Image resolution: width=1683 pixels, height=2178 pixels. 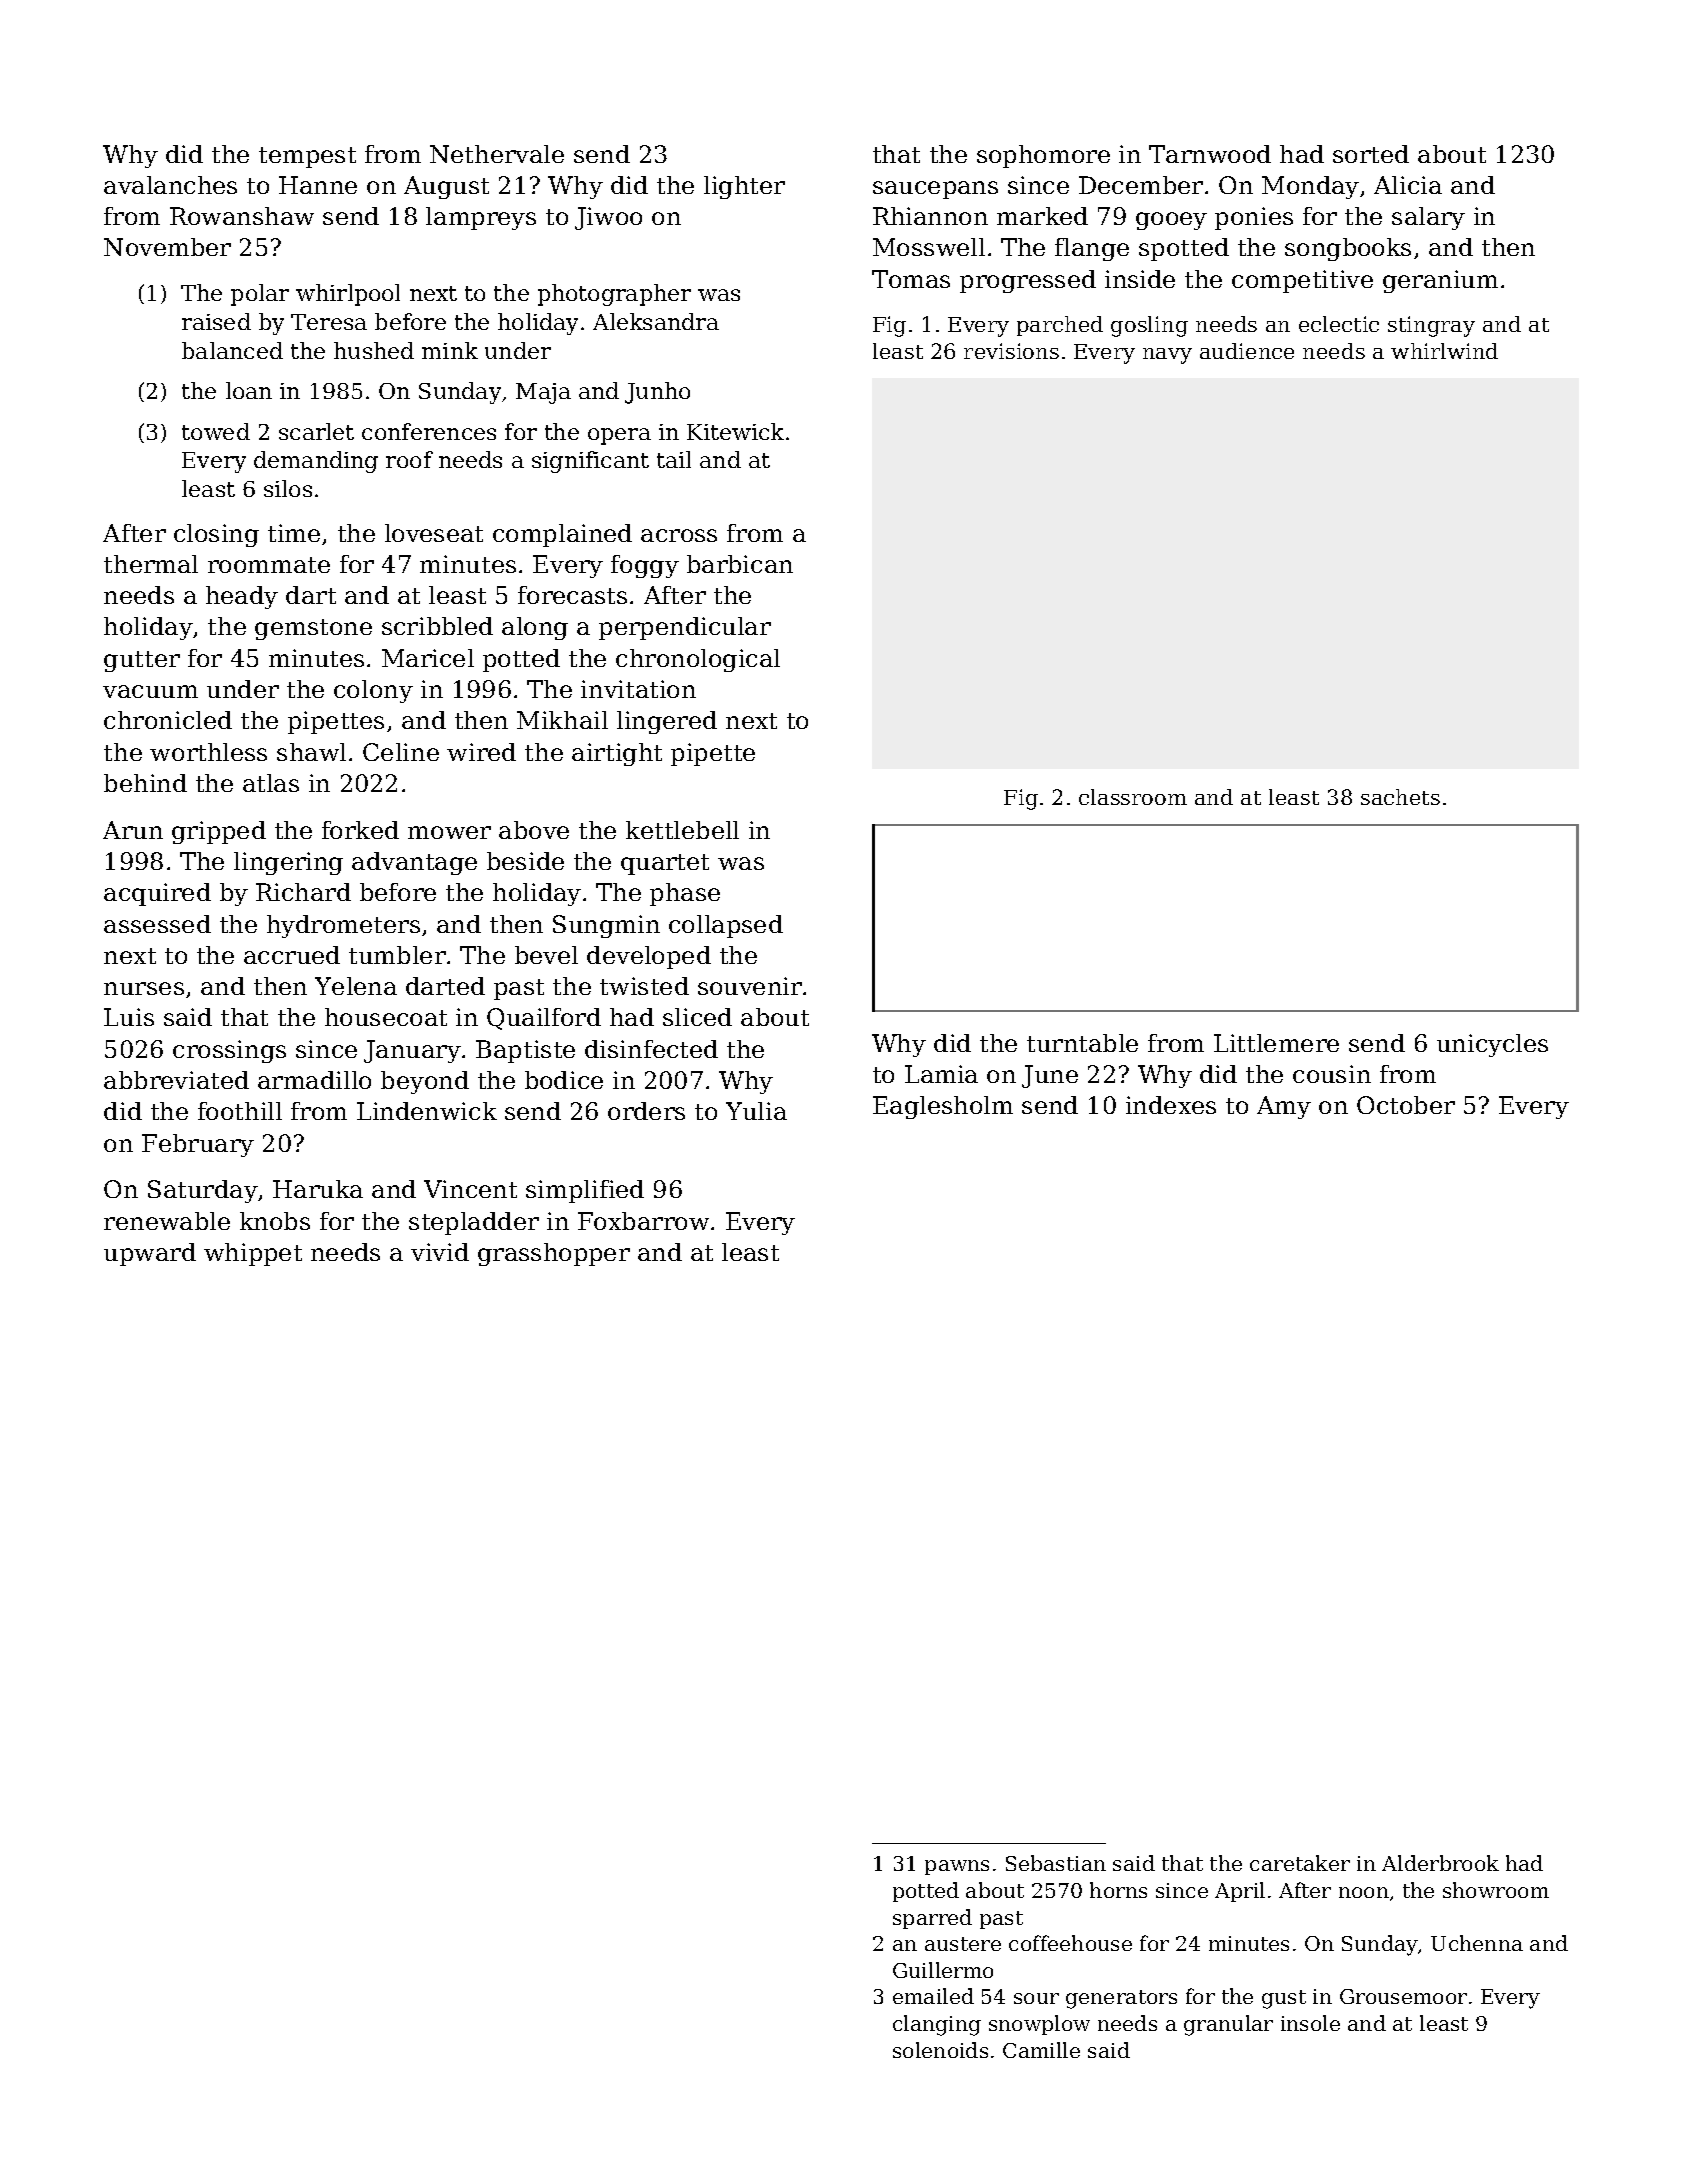 I want to click on solenoids, so click(x=940, y=2050).
